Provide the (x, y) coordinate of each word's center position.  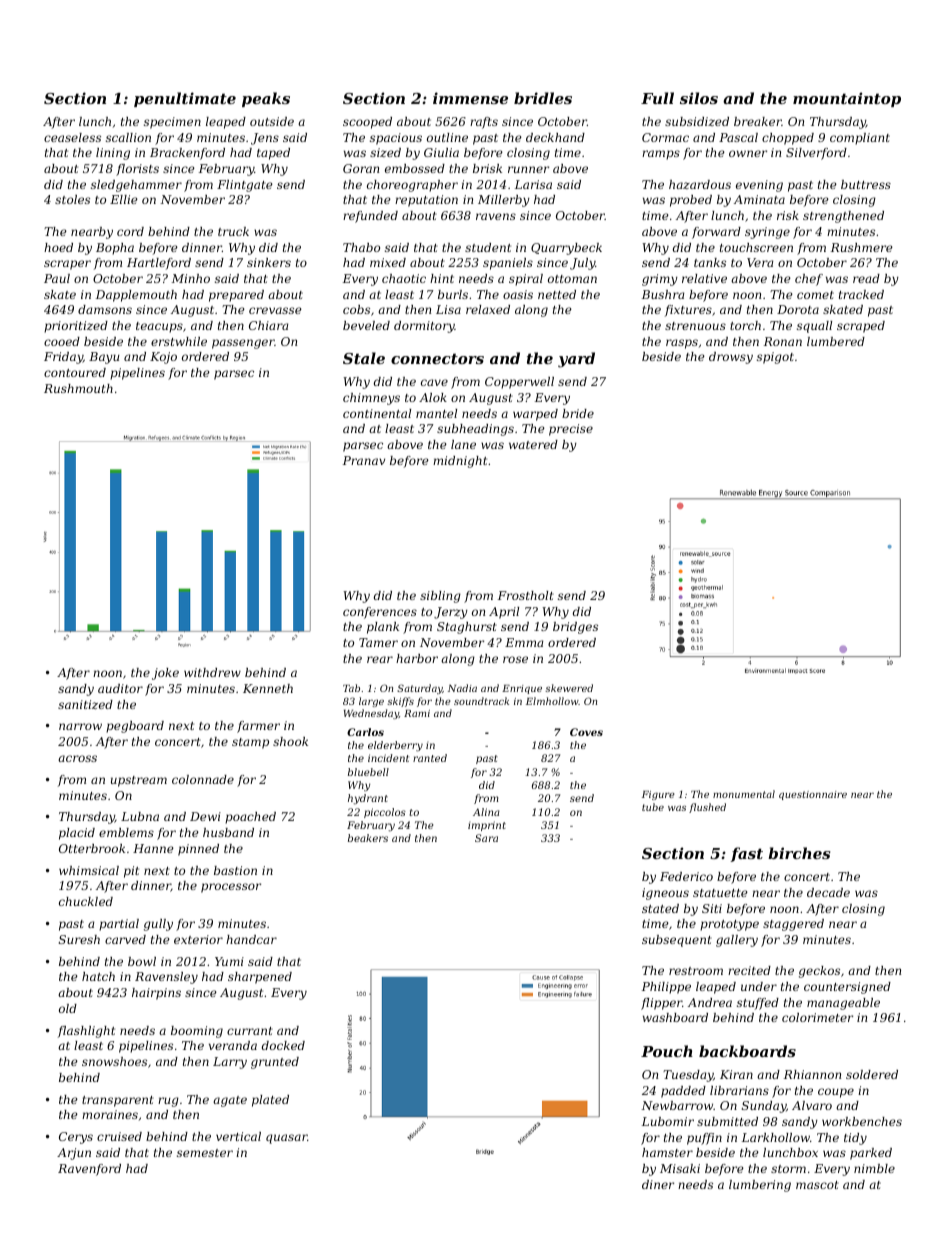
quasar (286, 1139)
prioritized (76, 327)
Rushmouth (78, 388)
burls (453, 294)
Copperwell (519, 383)
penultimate (185, 99)
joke (165, 674)
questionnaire (813, 795)
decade (828, 892)
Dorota (798, 309)
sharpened (260, 978)
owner (748, 153)
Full (657, 98)
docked (283, 1045)
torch (745, 325)
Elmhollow (552, 701)
